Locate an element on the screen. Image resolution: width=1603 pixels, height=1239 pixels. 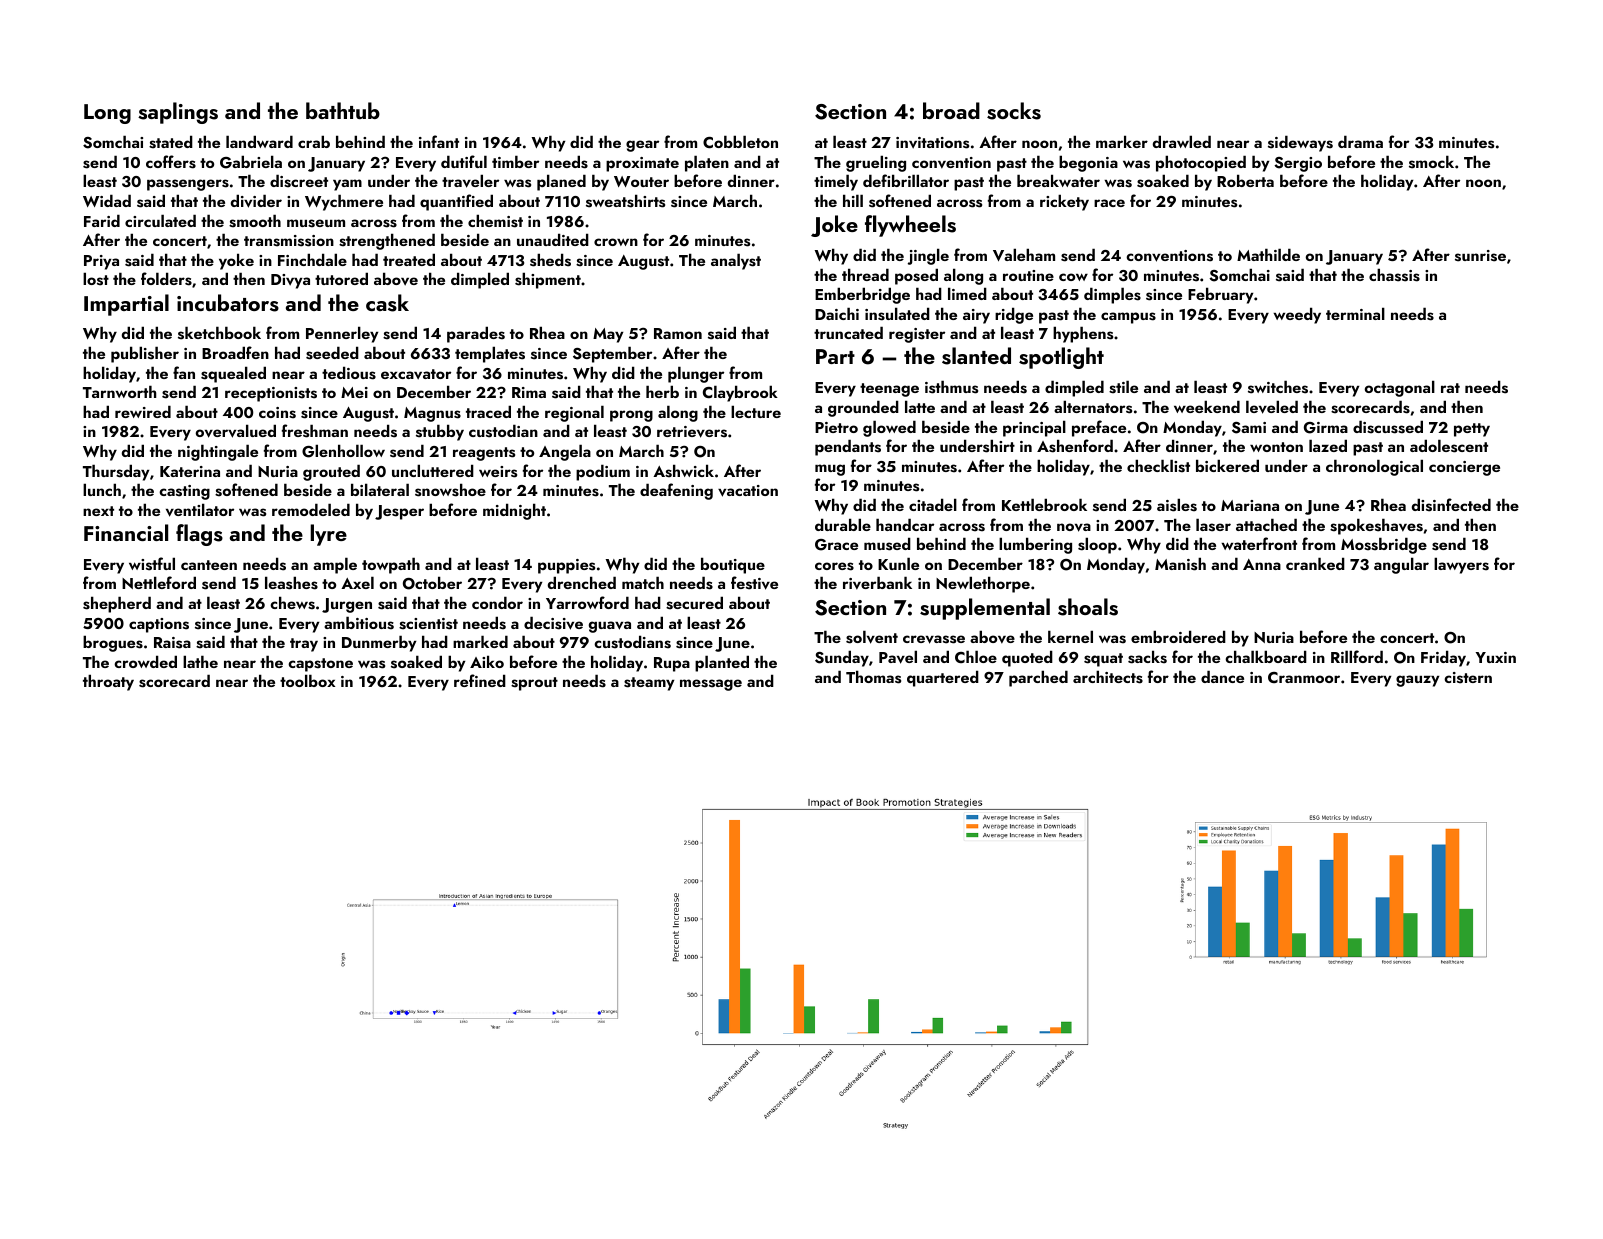
refined is located at coordinates (480, 680).
